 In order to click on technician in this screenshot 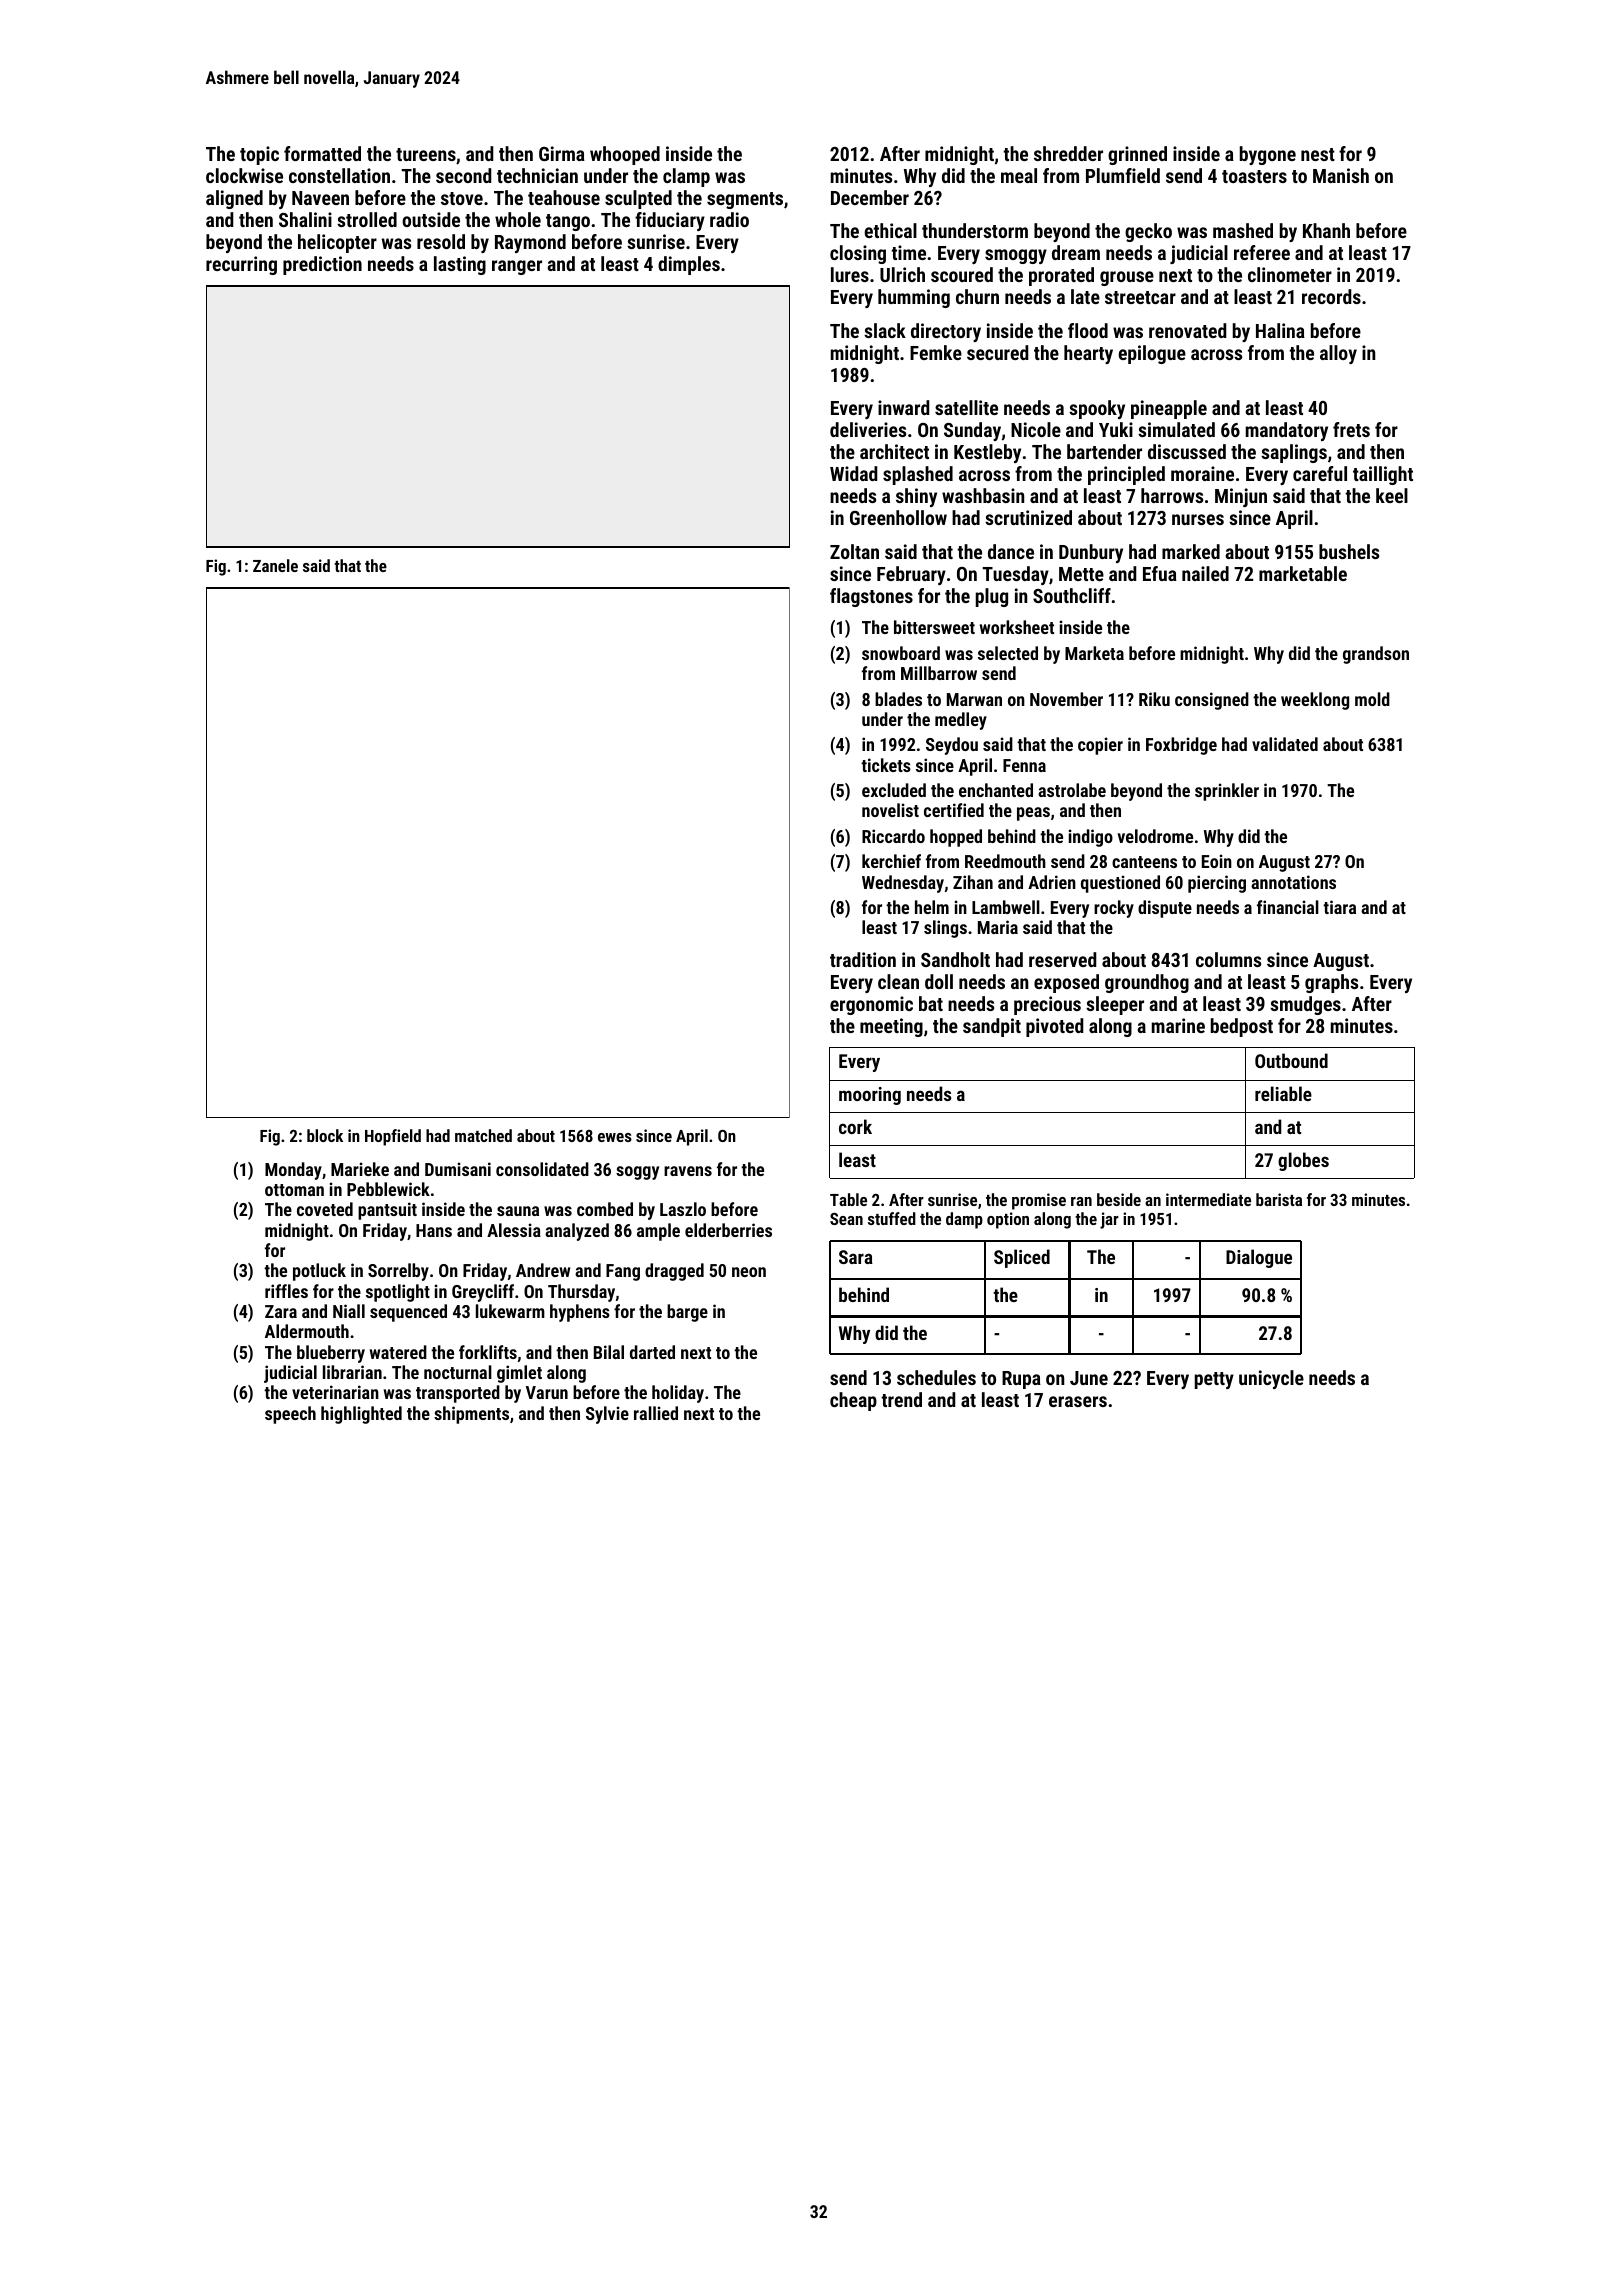, I will do `click(537, 175)`.
